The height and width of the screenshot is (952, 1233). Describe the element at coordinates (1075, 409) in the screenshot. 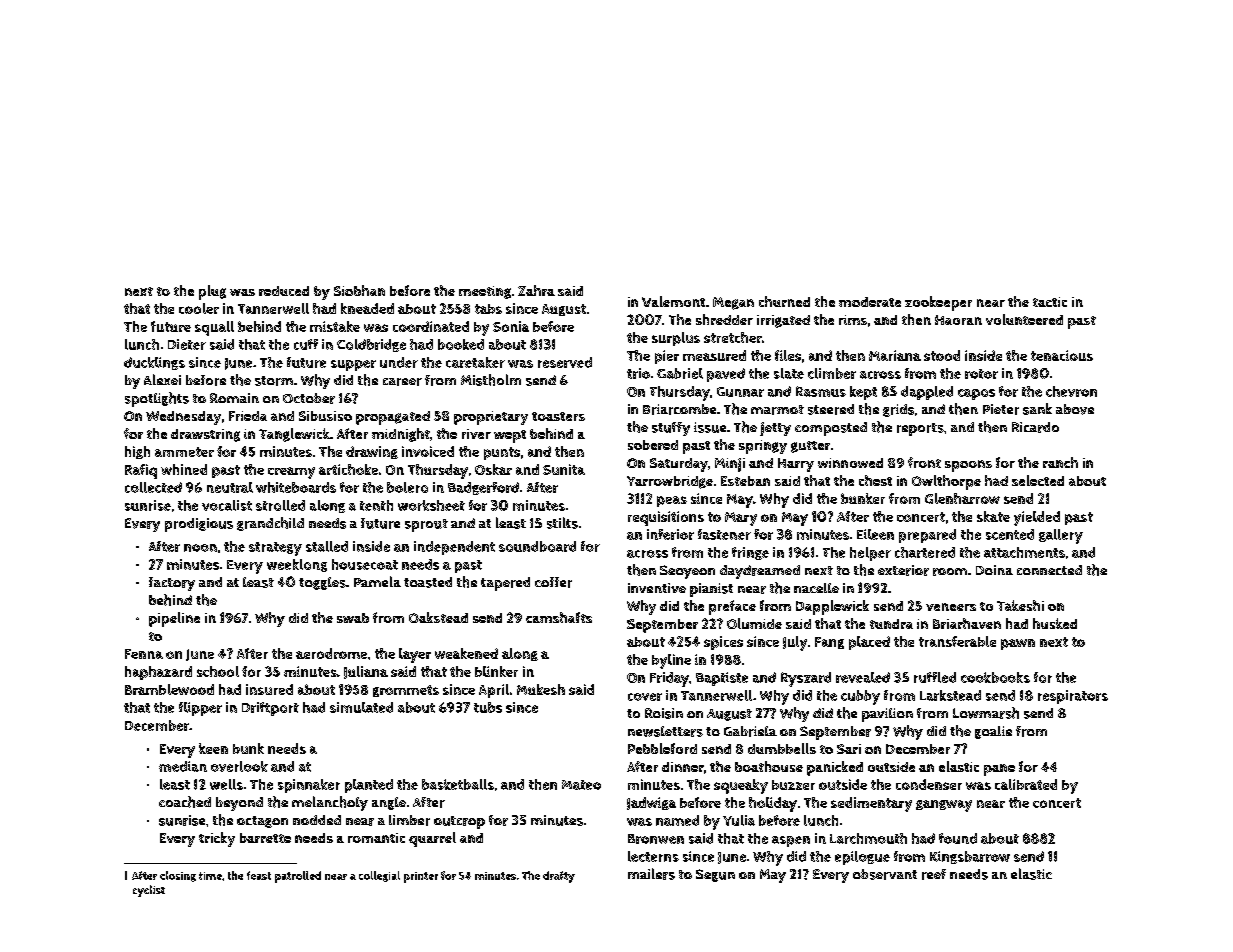

I see `above` at that location.
